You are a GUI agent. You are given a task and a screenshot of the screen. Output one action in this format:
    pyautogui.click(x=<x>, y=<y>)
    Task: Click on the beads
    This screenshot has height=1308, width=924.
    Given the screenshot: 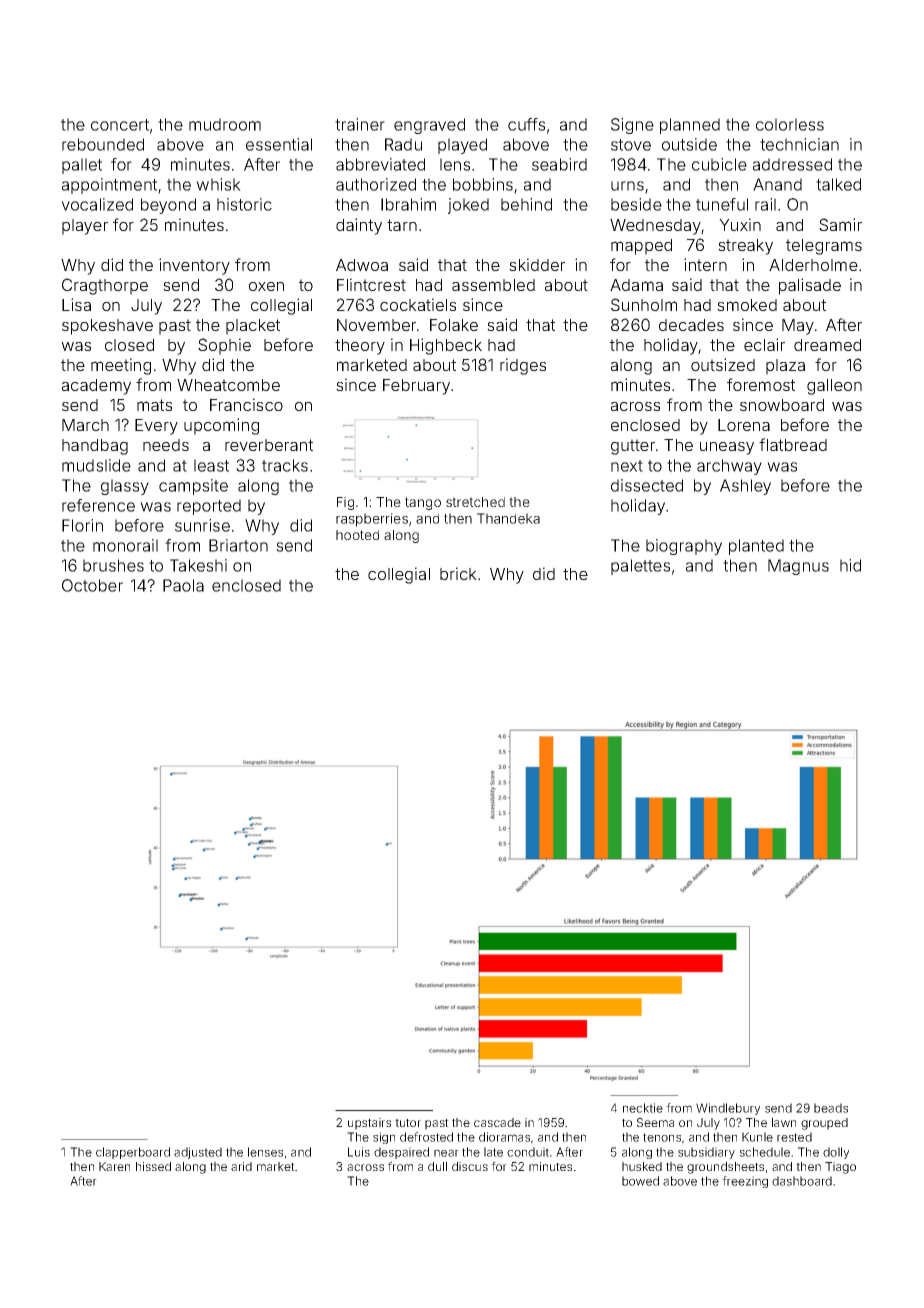 What is the action you would take?
    pyautogui.click(x=831, y=1108)
